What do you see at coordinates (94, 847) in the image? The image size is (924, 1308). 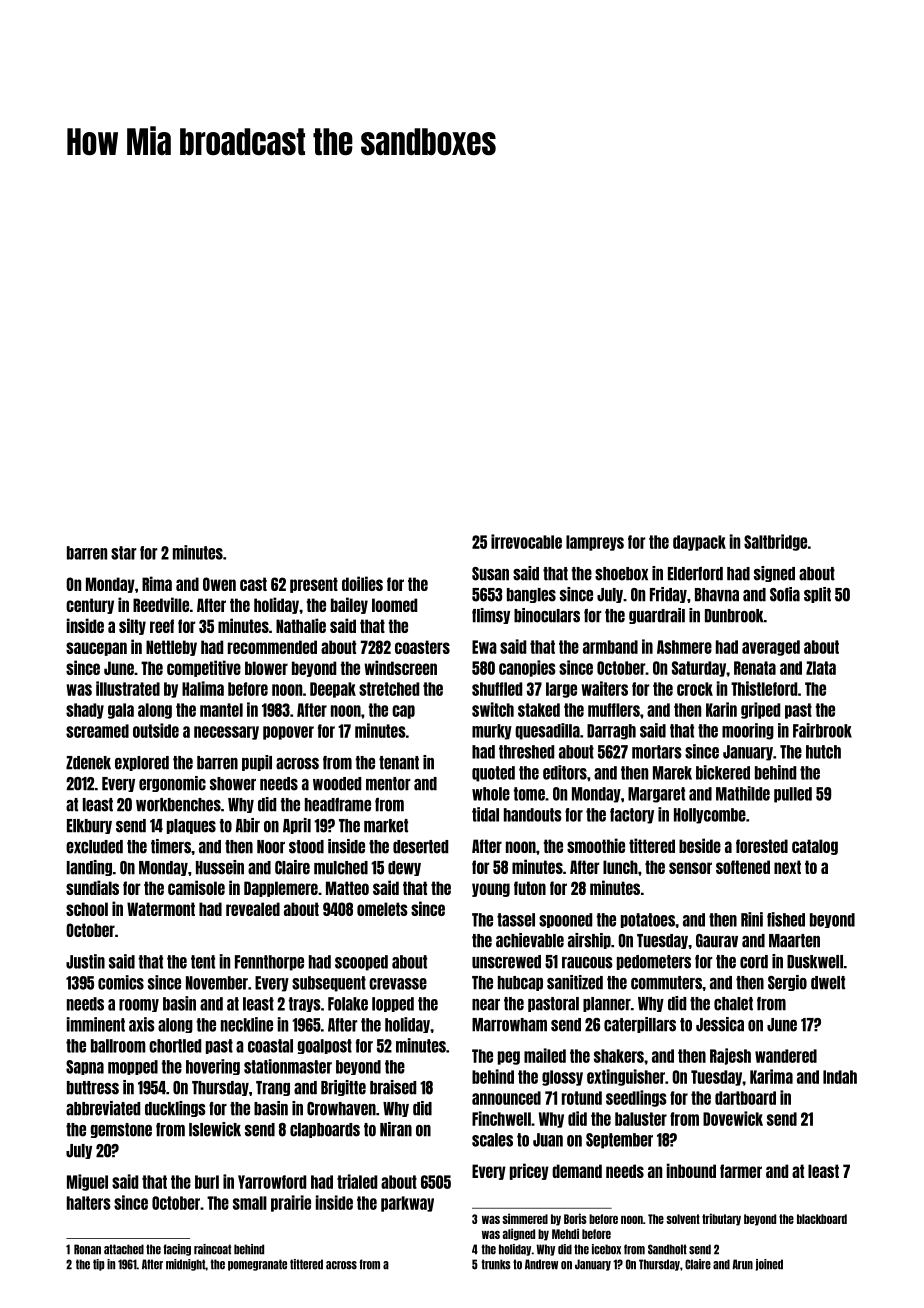 I see `excluded` at bounding box center [94, 847].
